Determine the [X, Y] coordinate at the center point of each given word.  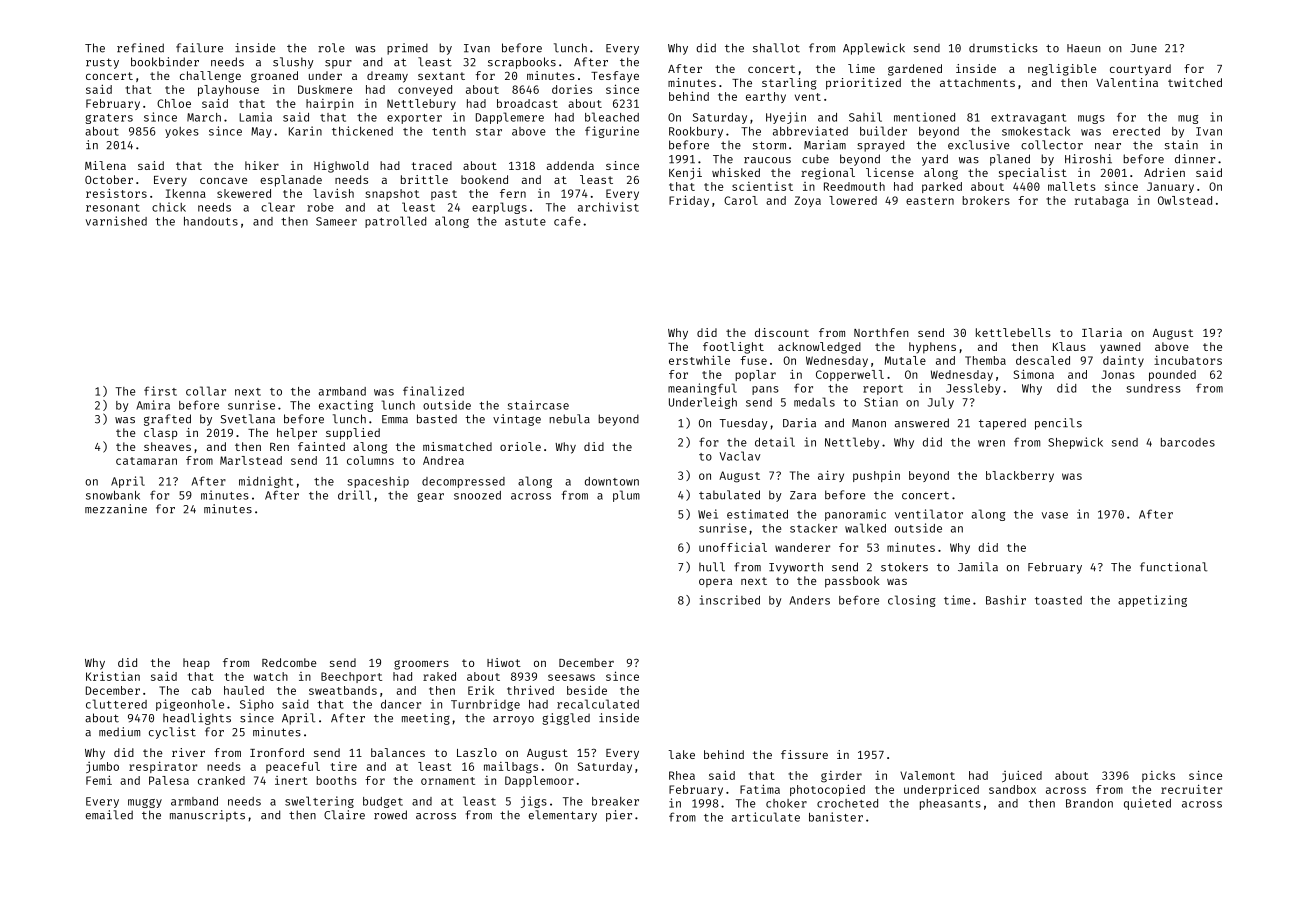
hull [712, 567]
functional [1174, 567]
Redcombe [289, 662]
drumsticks [1003, 48]
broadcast [527, 103]
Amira [153, 405]
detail [775, 442]
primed [407, 49]
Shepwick [1075, 443]
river [188, 752]
